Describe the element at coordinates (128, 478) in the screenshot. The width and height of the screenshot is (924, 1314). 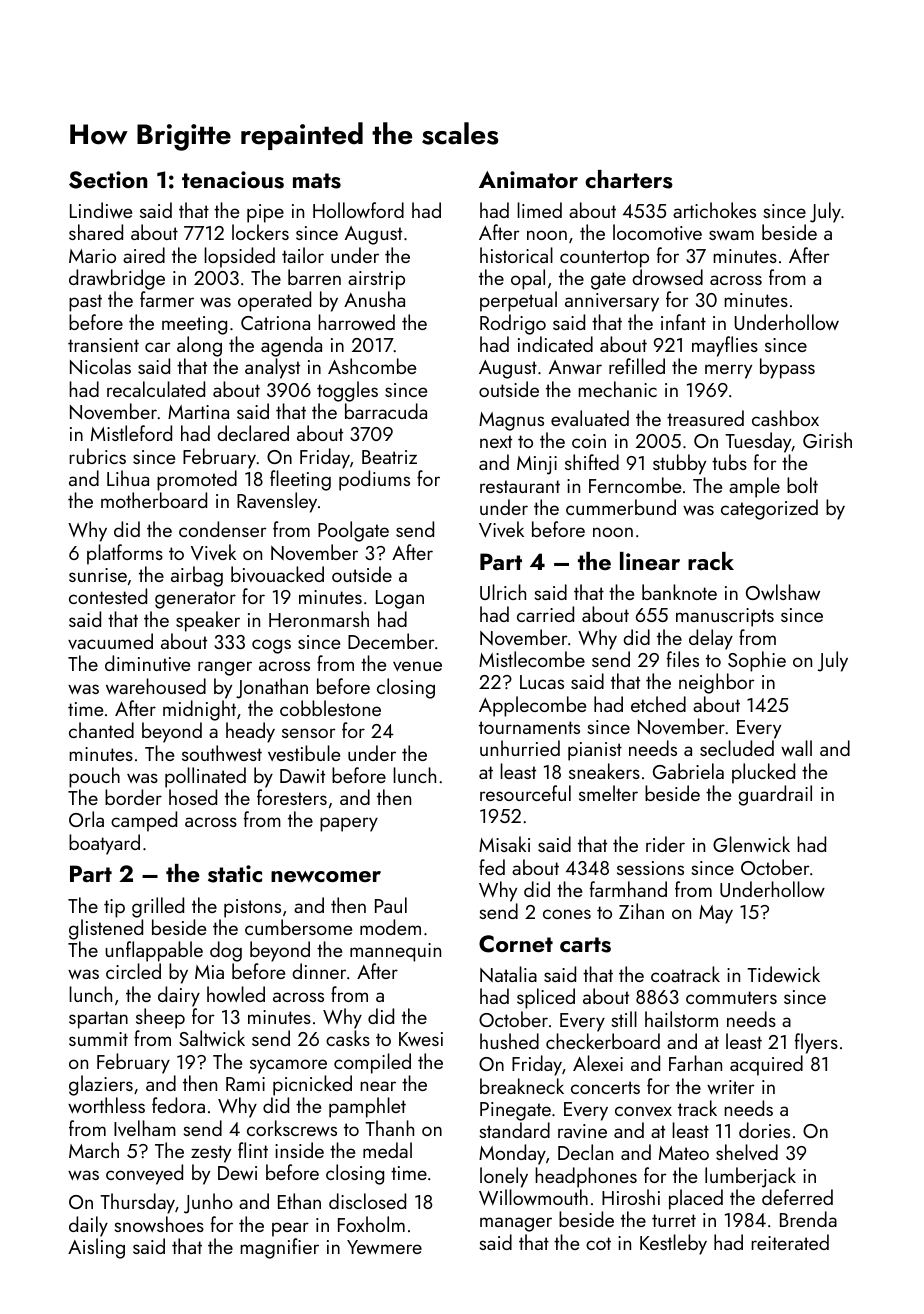
I see `Lihua` at that location.
